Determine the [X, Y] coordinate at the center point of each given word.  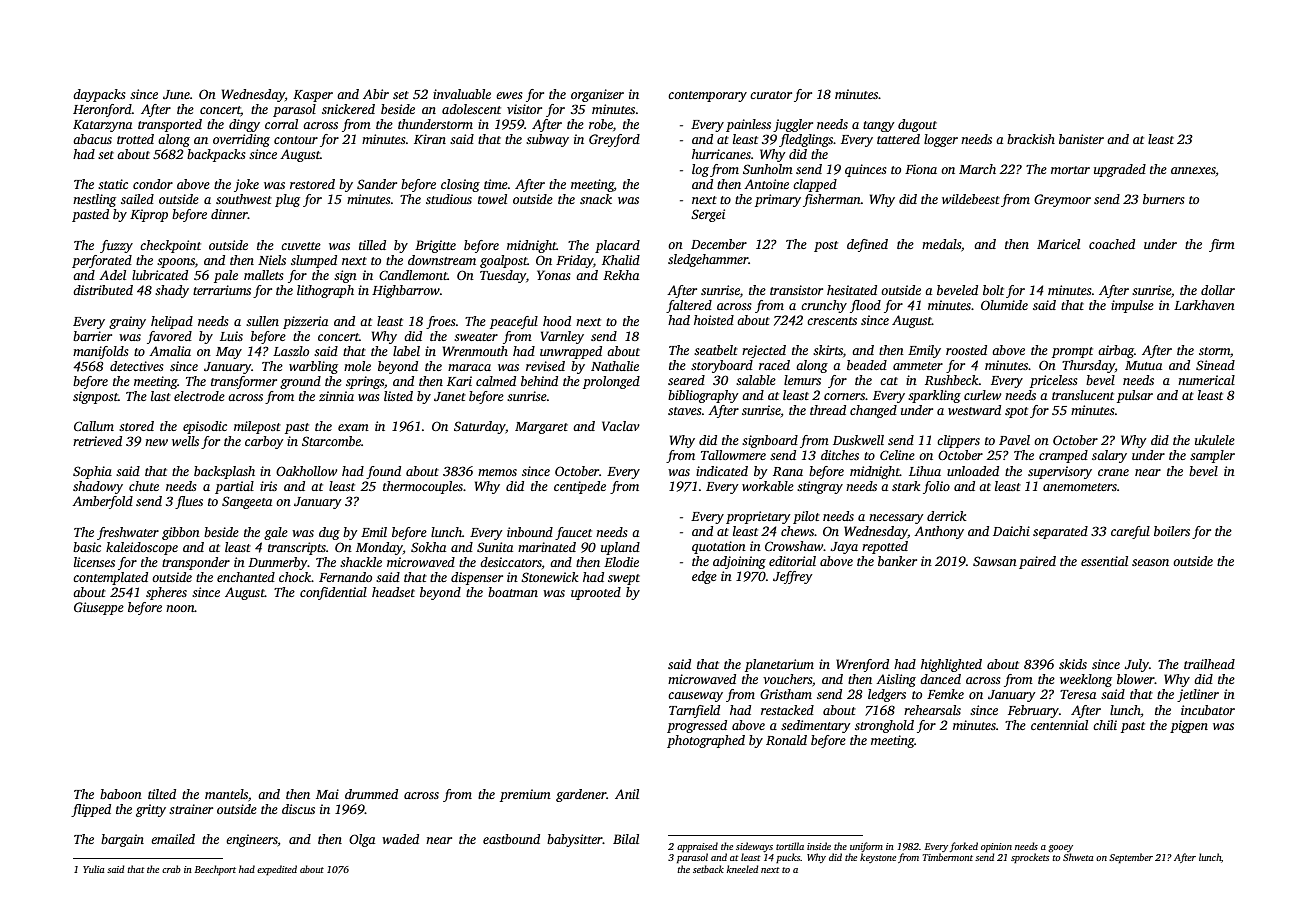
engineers [252, 840]
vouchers [787, 679]
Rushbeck [952, 380]
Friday [574, 261]
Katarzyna [102, 126]
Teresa [1078, 694]
